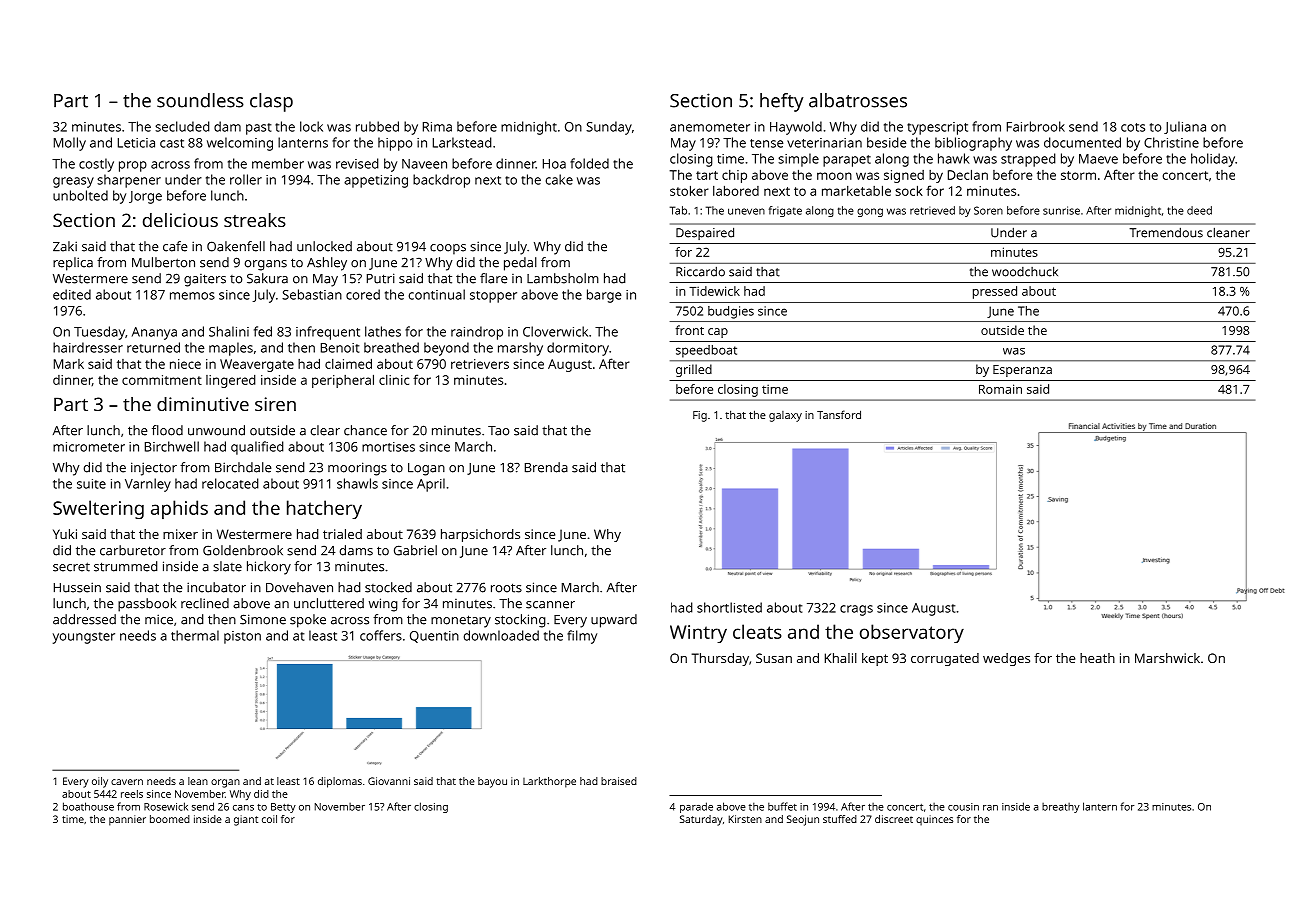 The height and width of the screenshot is (924, 1308). Describe the element at coordinates (1025, 271) in the screenshot. I see `woodchuck` at that location.
